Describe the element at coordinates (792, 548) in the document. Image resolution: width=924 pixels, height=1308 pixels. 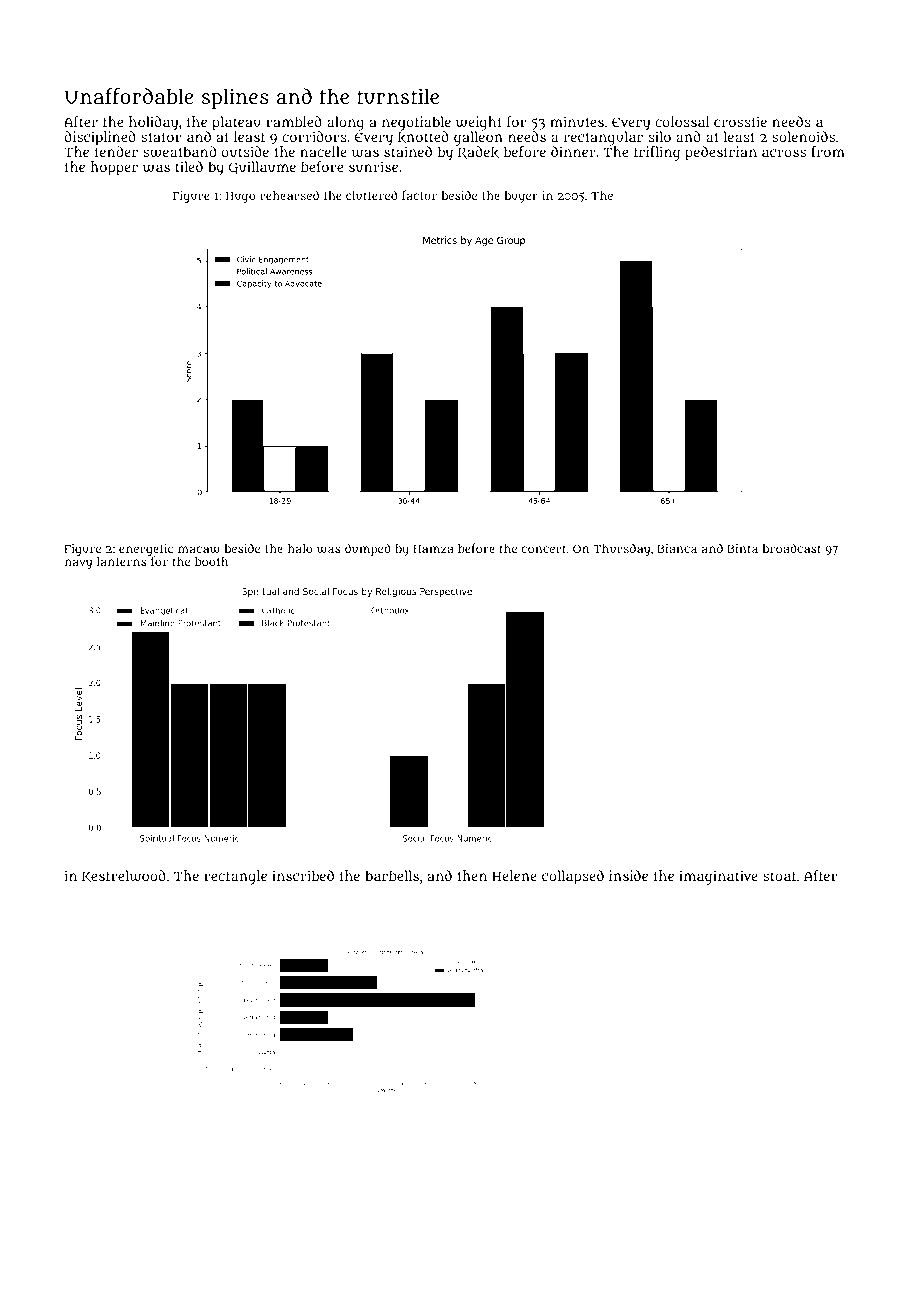
I see `broadcast` at that location.
